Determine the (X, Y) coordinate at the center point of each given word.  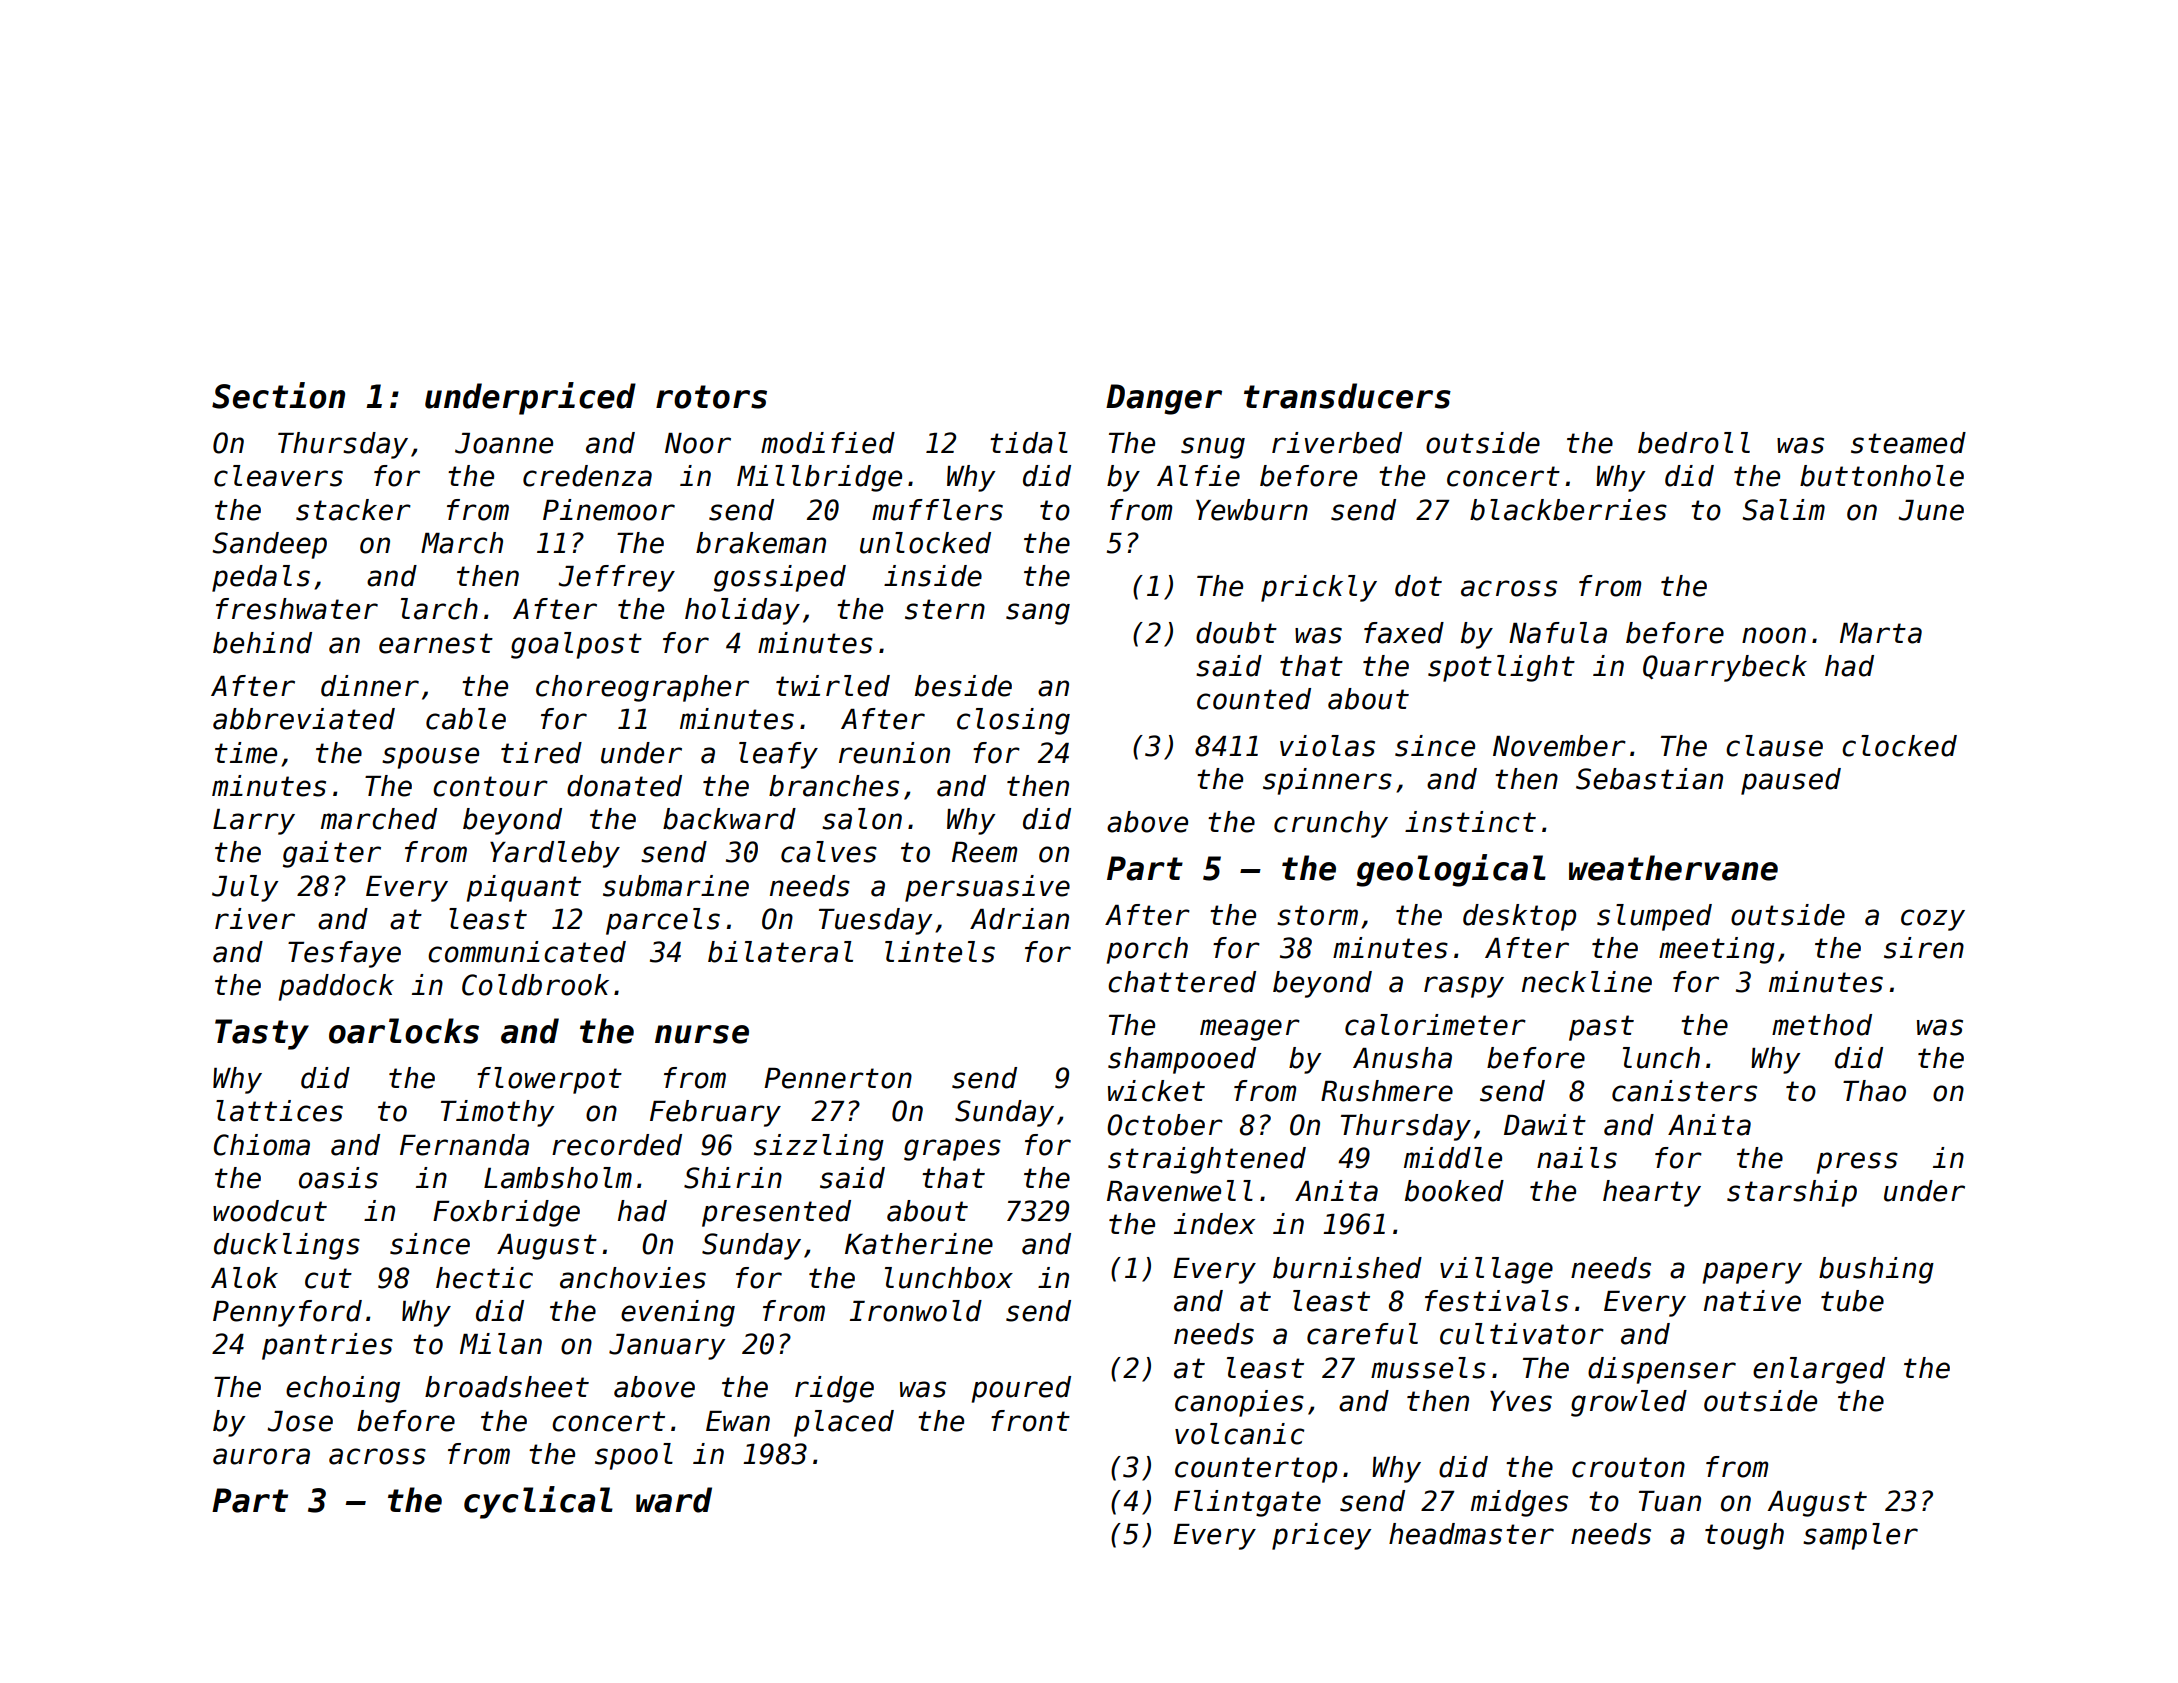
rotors (711, 397)
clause (1774, 746)
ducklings (287, 1246)
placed (844, 1423)
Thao (1874, 1091)
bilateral (780, 952)
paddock (336, 987)
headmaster (1471, 1534)
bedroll (1694, 443)
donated (624, 786)
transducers (1347, 396)
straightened (1207, 1160)
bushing (1876, 1270)
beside (963, 686)
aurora (261, 1456)
